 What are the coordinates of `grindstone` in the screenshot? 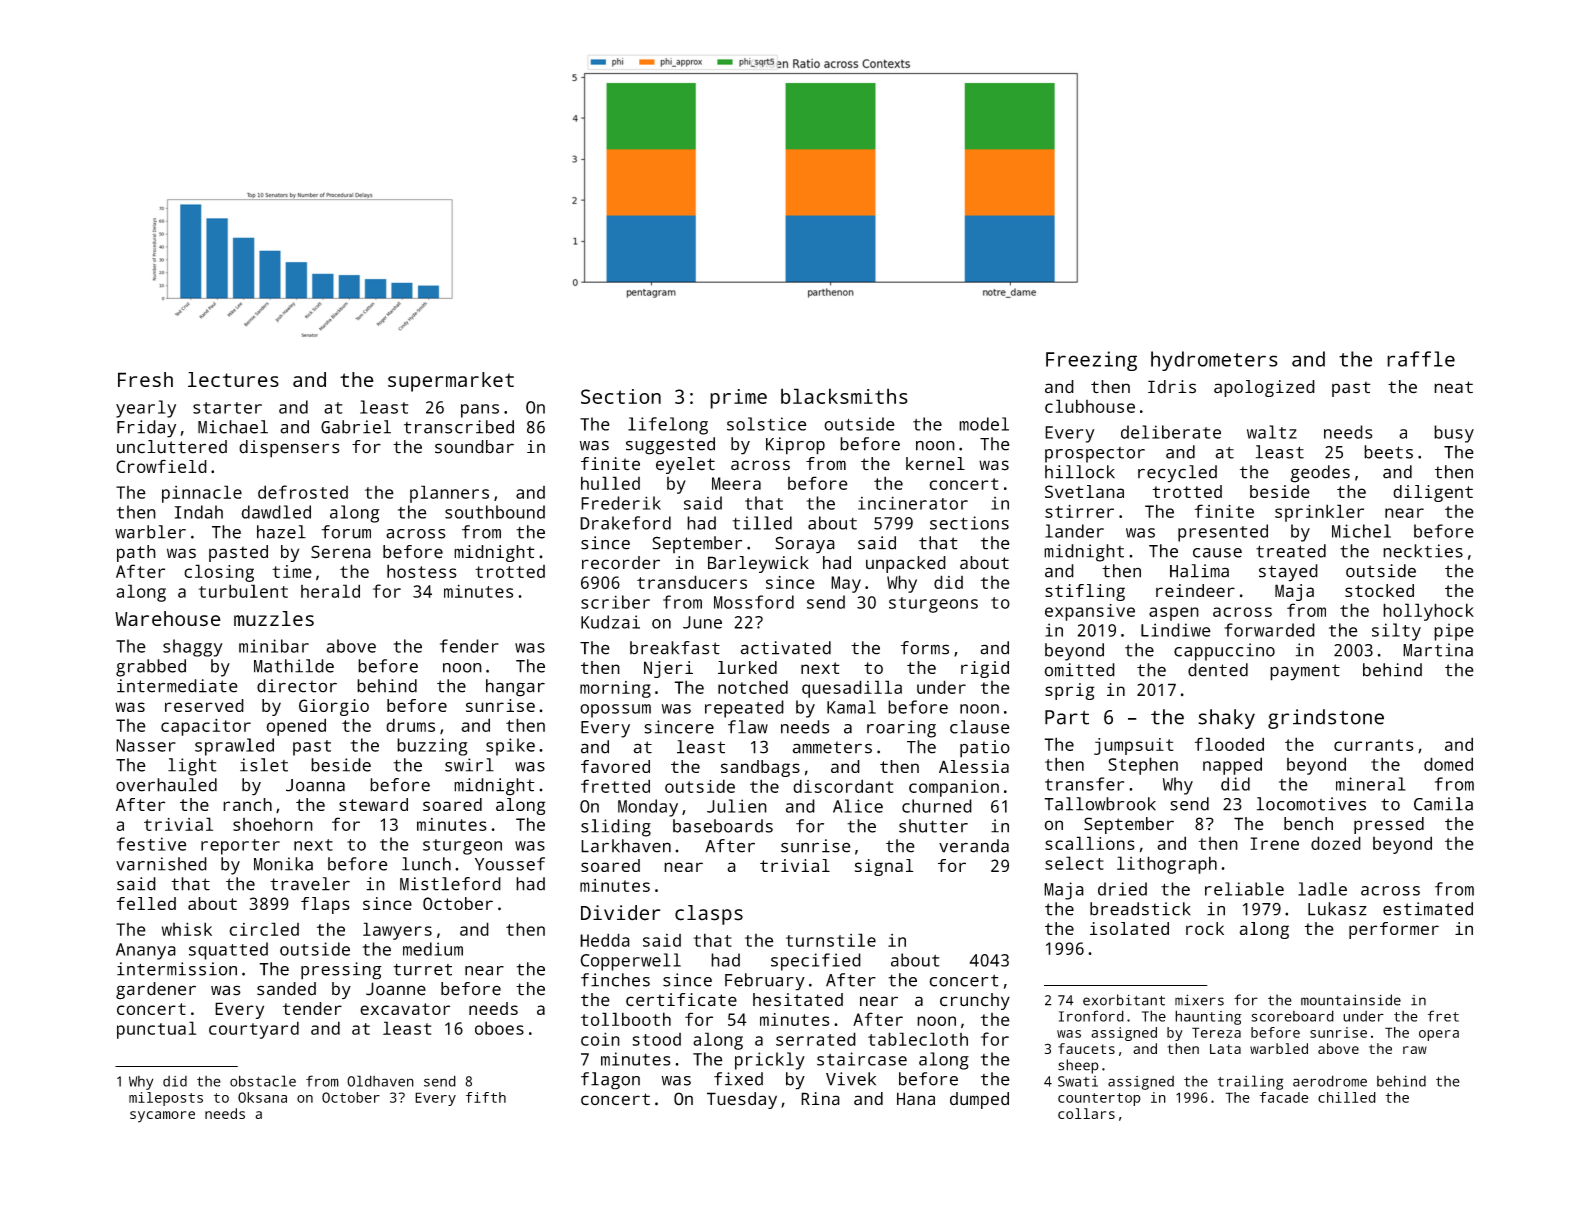 It's located at (1326, 719).
